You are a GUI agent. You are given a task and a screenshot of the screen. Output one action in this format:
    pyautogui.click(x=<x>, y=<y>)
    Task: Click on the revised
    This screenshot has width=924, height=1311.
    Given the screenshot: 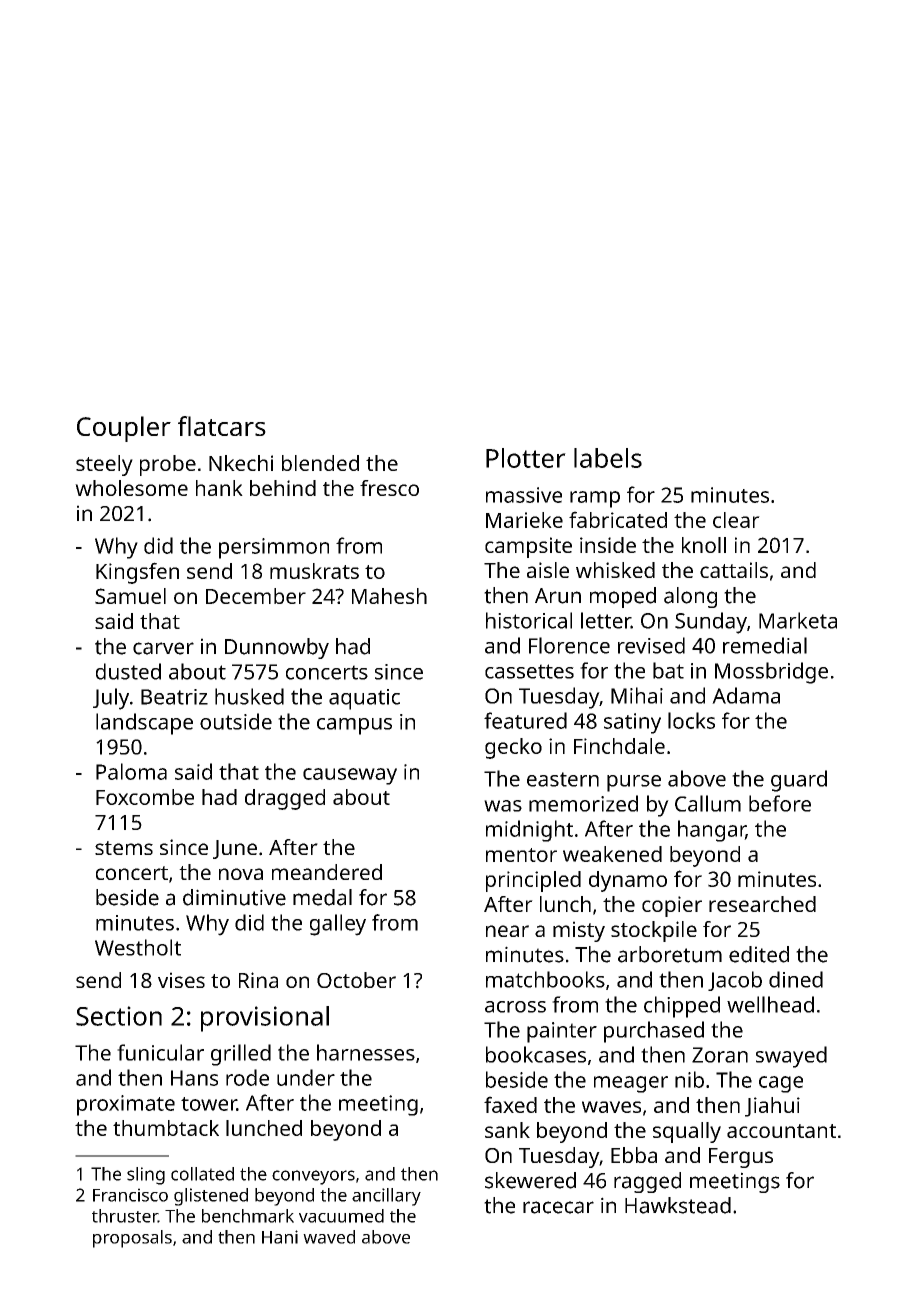 What is the action you would take?
    pyautogui.click(x=651, y=645)
